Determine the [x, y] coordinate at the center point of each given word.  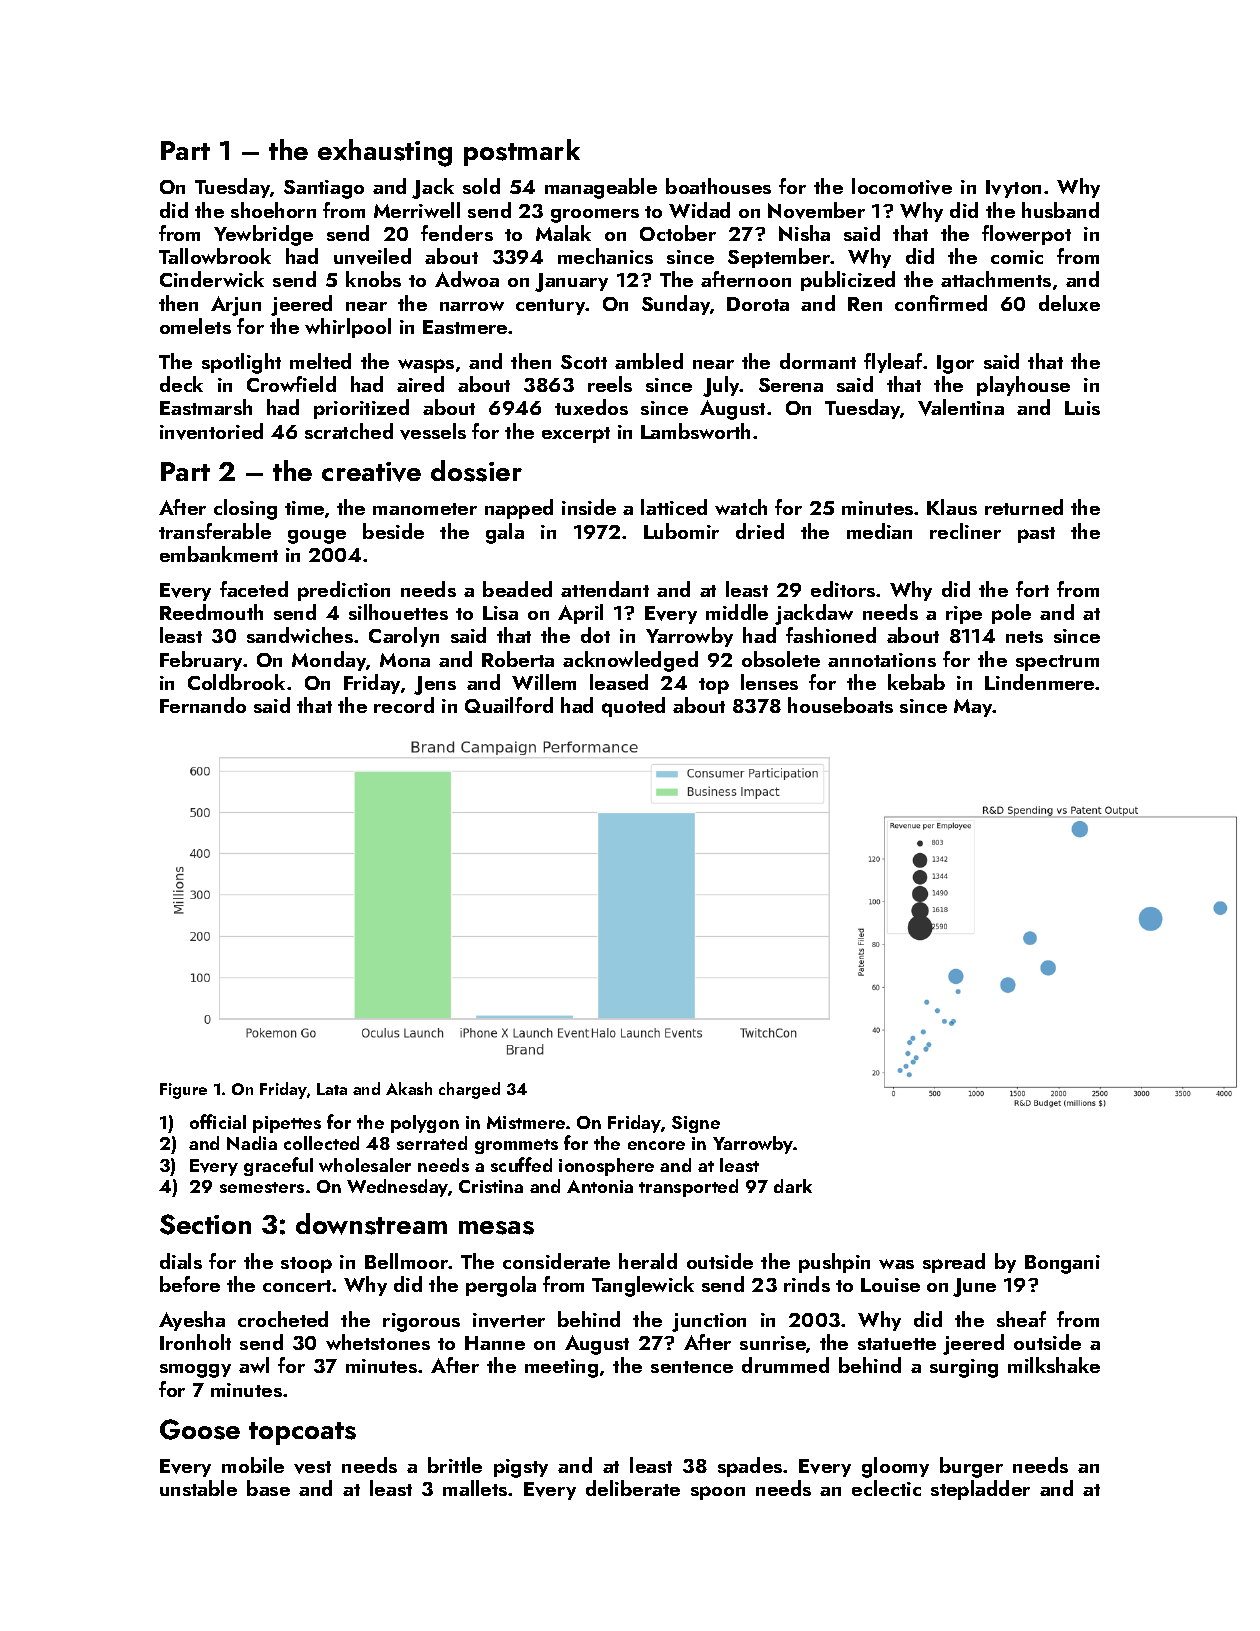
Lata [332, 1089]
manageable [601, 188]
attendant [605, 589]
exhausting [385, 153]
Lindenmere [1039, 682]
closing [245, 509]
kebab [916, 682]
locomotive [902, 186]
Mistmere [526, 1122]
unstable [198, 1488]
